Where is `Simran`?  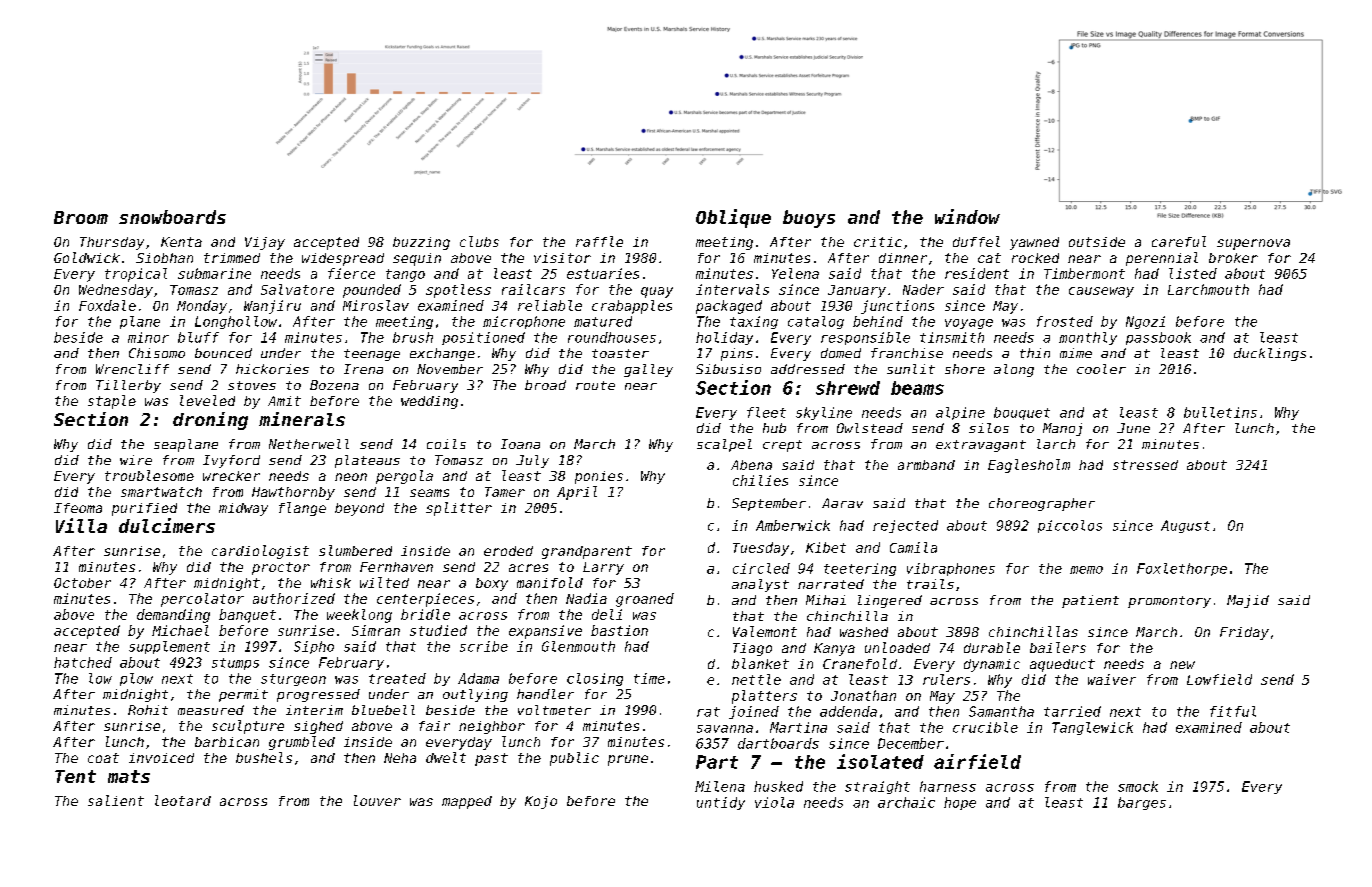 Simran is located at coordinates (376, 630).
